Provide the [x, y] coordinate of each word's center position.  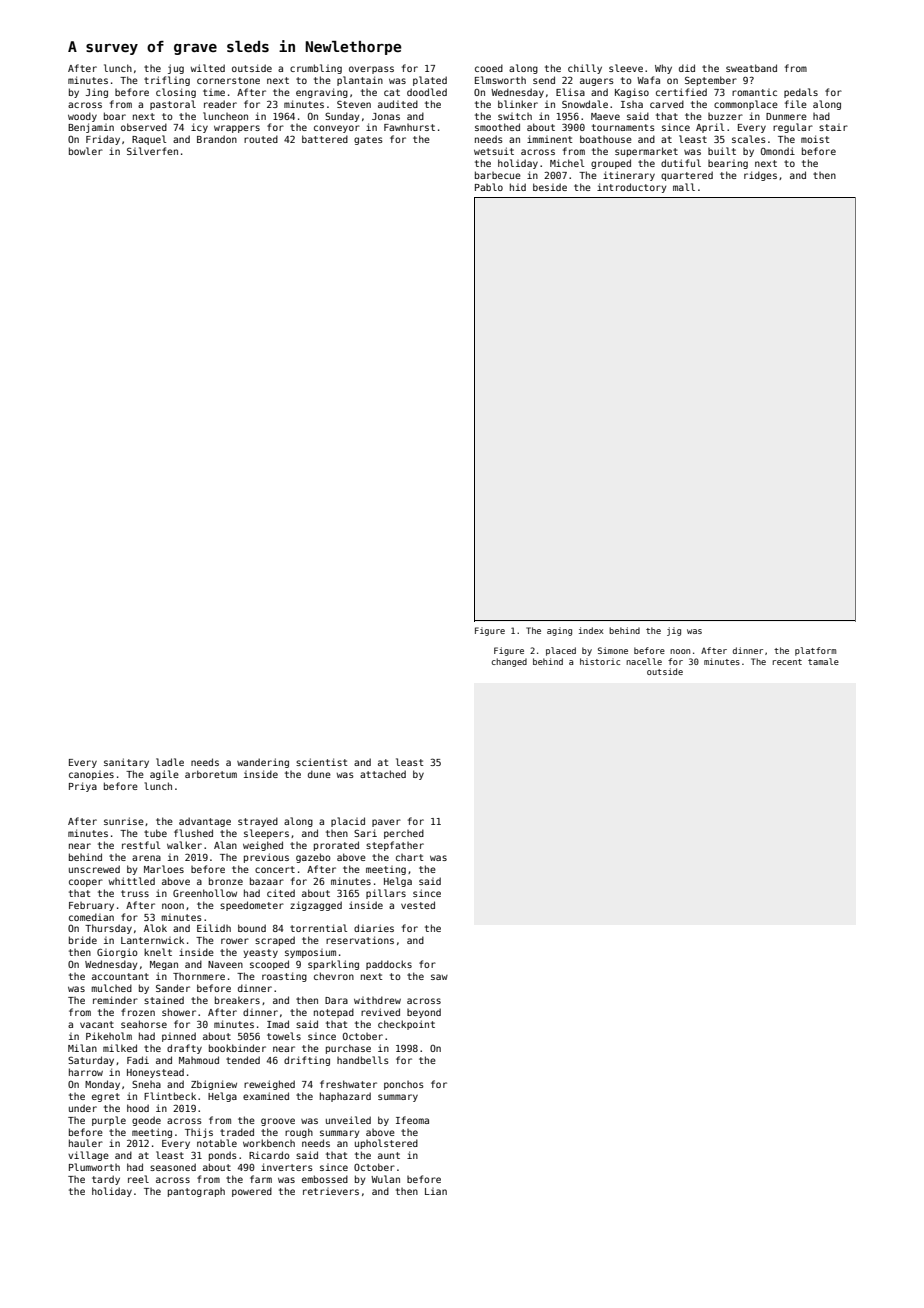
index [591, 630]
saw [439, 977]
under [83, 1108]
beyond [424, 1013]
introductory [631, 188]
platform [815, 651]
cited [281, 893]
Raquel [149, 140]
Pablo [489, 187]
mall [684, 187]
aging [559, 631]
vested [418, 905]
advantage [205, 822]
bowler [86, 151]
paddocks [389, 965]
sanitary [126, 763]
